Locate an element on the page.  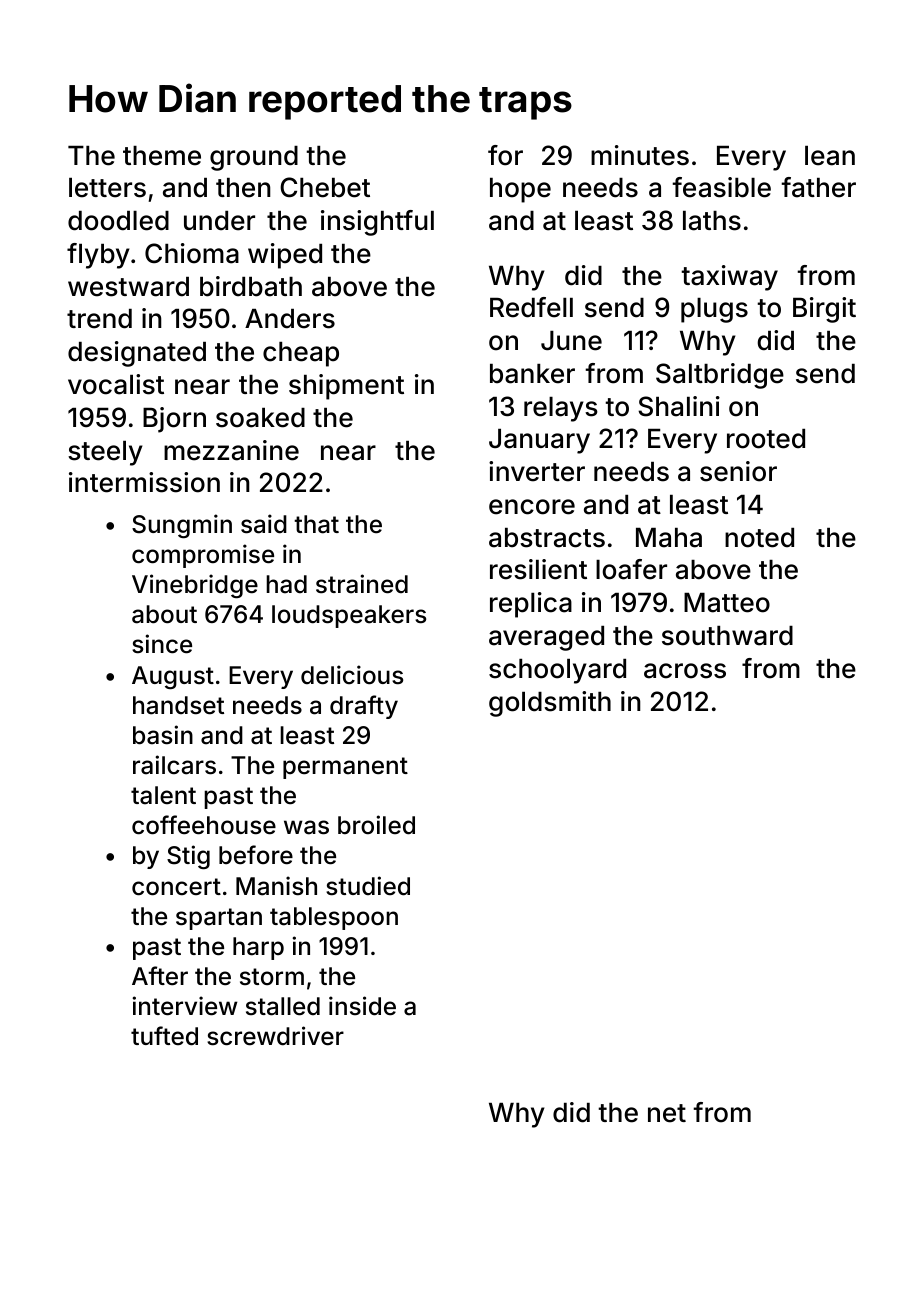
inside is located at coordinates (362, 1006).
